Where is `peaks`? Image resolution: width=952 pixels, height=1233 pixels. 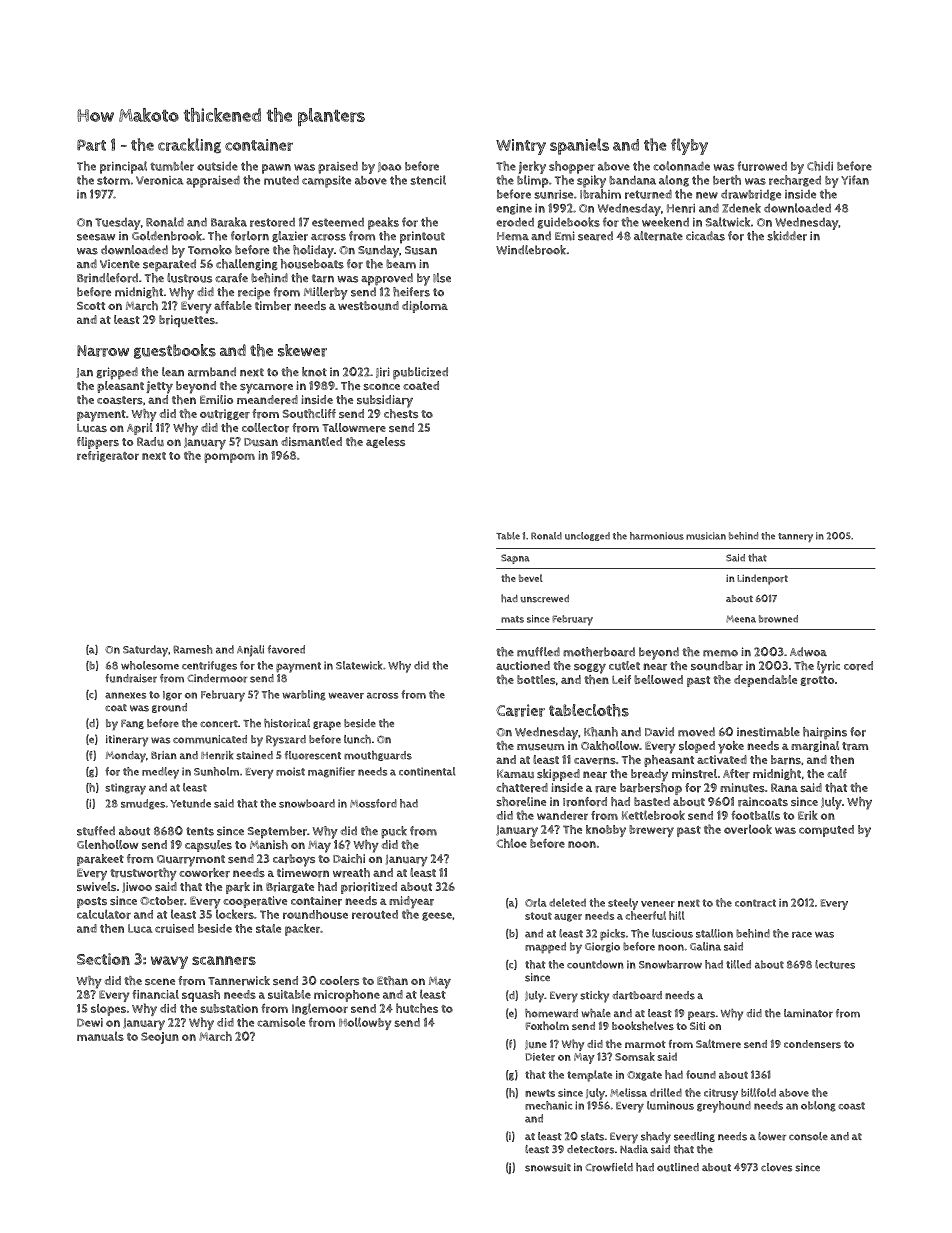
peaks is located at coordinates (383, 223).
